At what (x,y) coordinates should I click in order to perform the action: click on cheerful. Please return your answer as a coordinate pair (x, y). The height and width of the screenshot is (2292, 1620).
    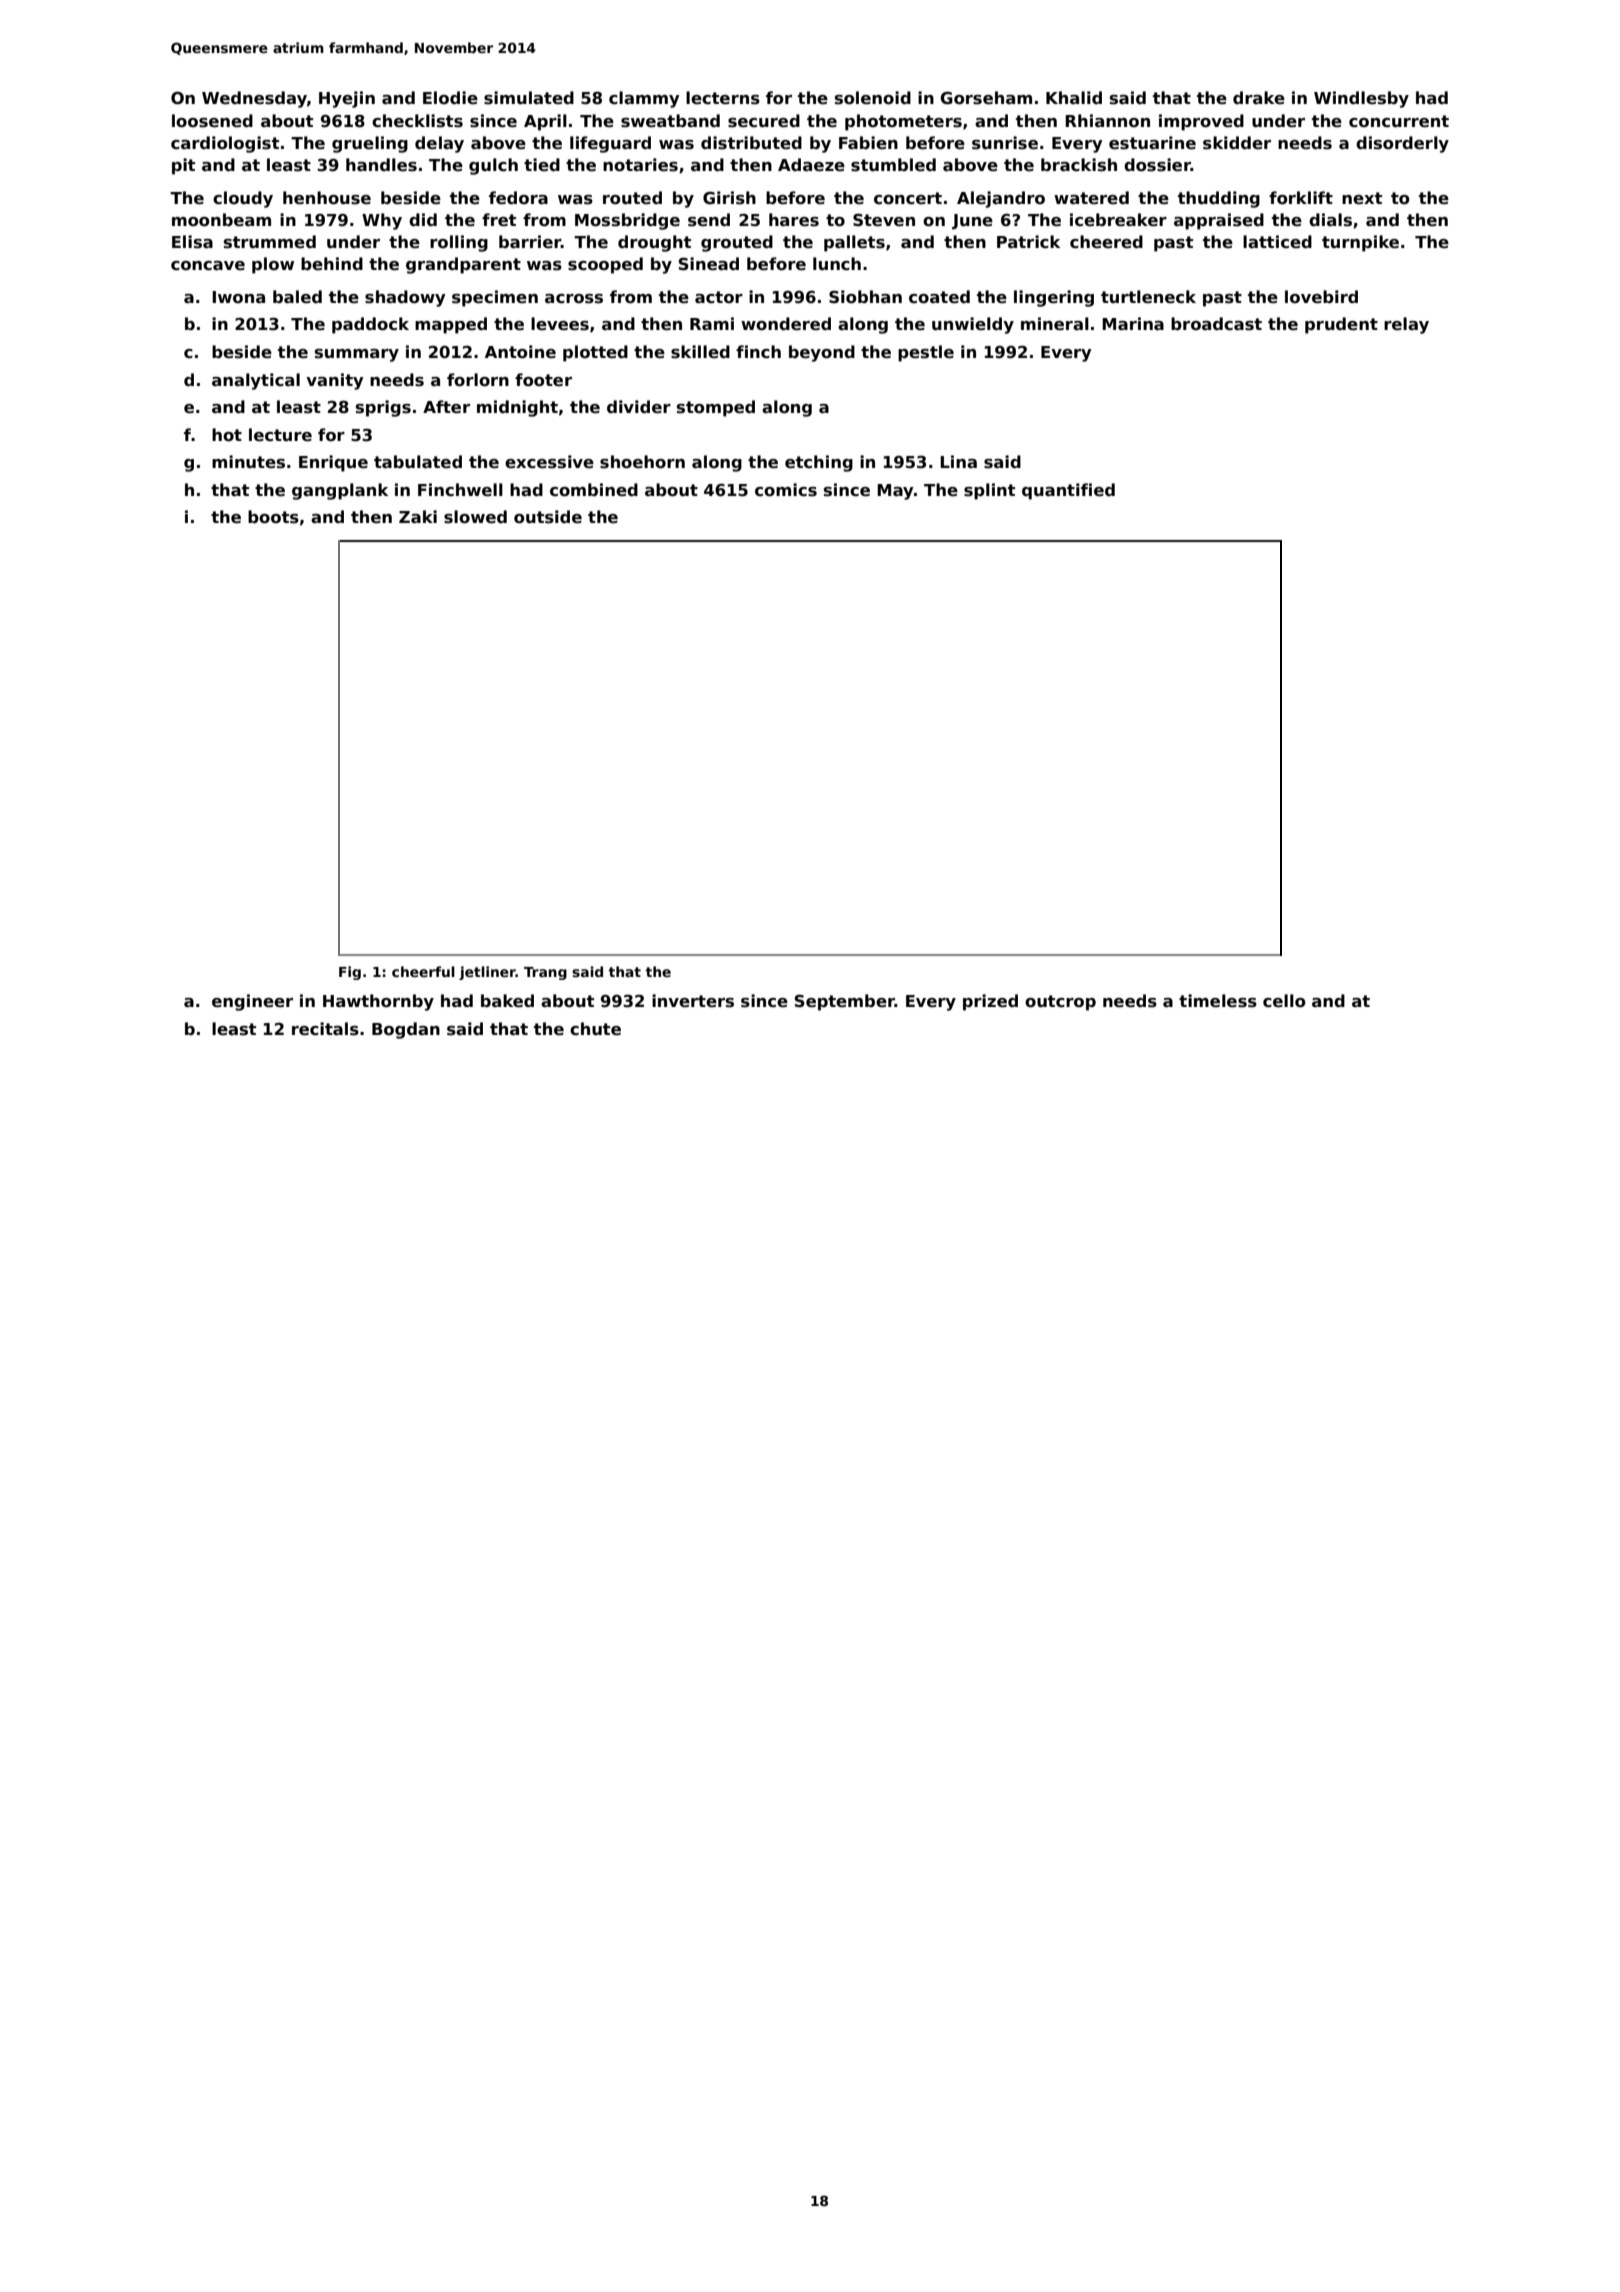
    Looking at the image, I should click on (423, 971).
